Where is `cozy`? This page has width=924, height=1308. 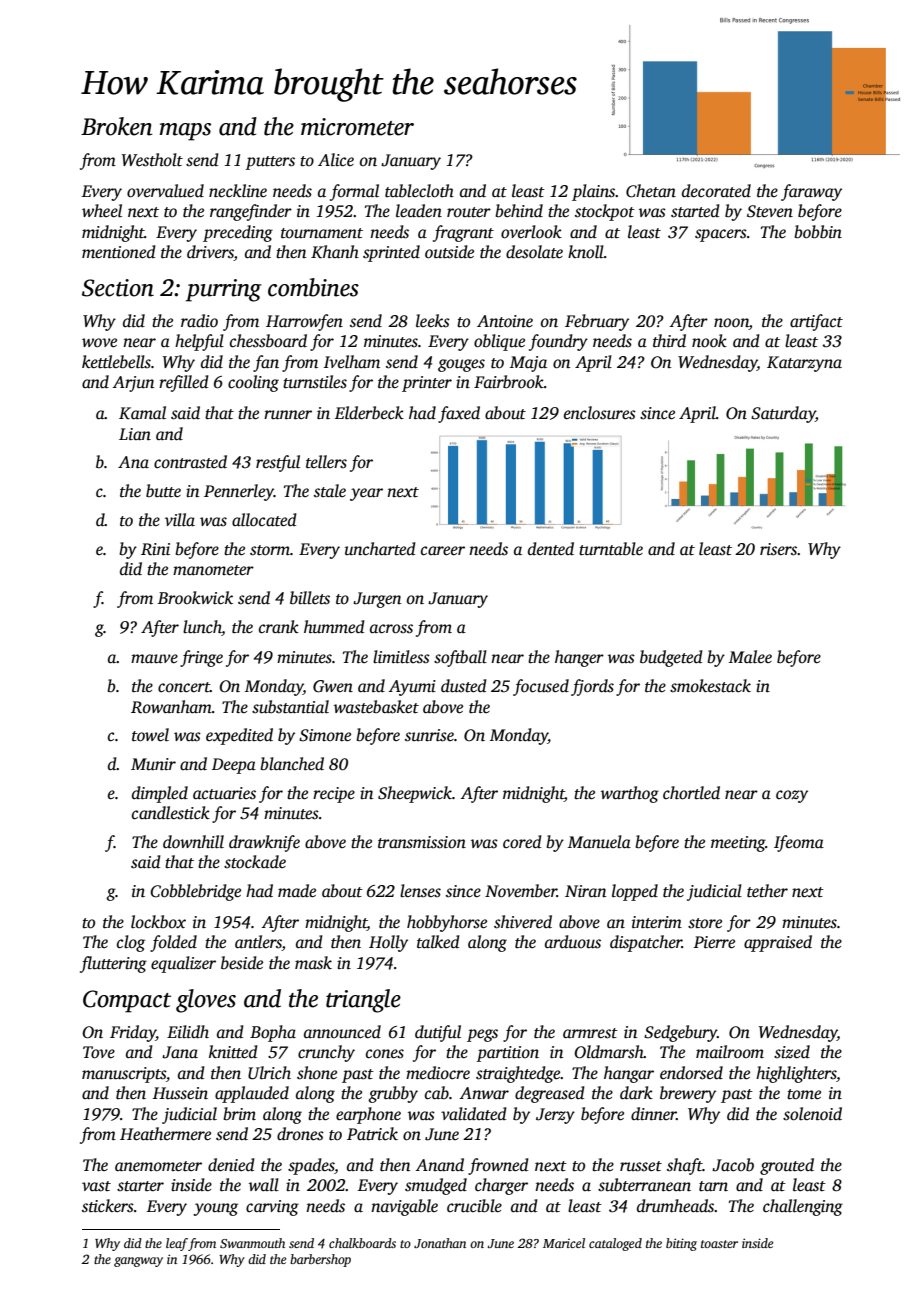 cozy is located at coordinates (792, 796).
